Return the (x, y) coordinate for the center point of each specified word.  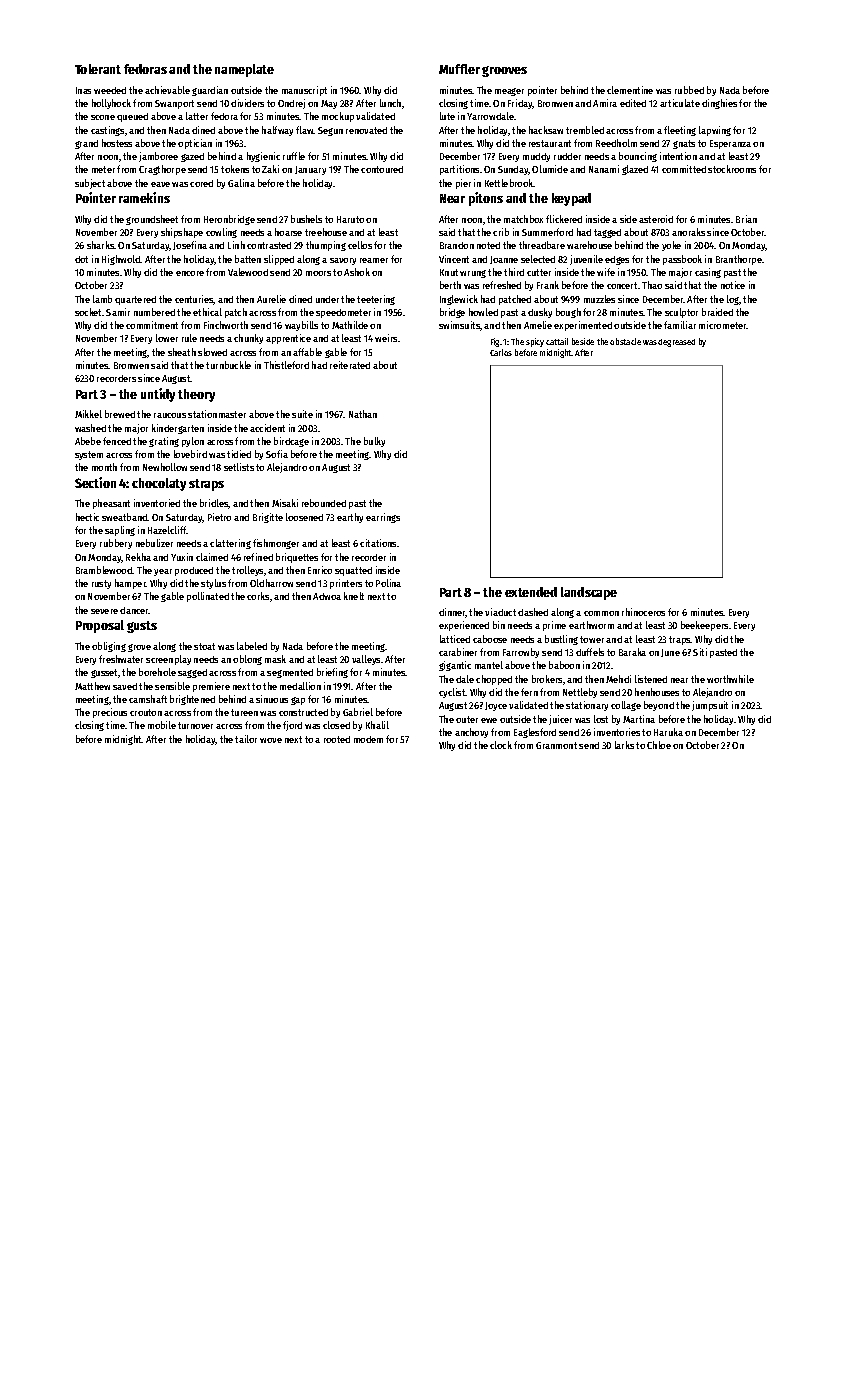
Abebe (88, 441)
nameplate (244, 70)
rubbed (689, 90)
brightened (192, 700)
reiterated (350, 365)
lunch (390, 103)
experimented (583, 326)
